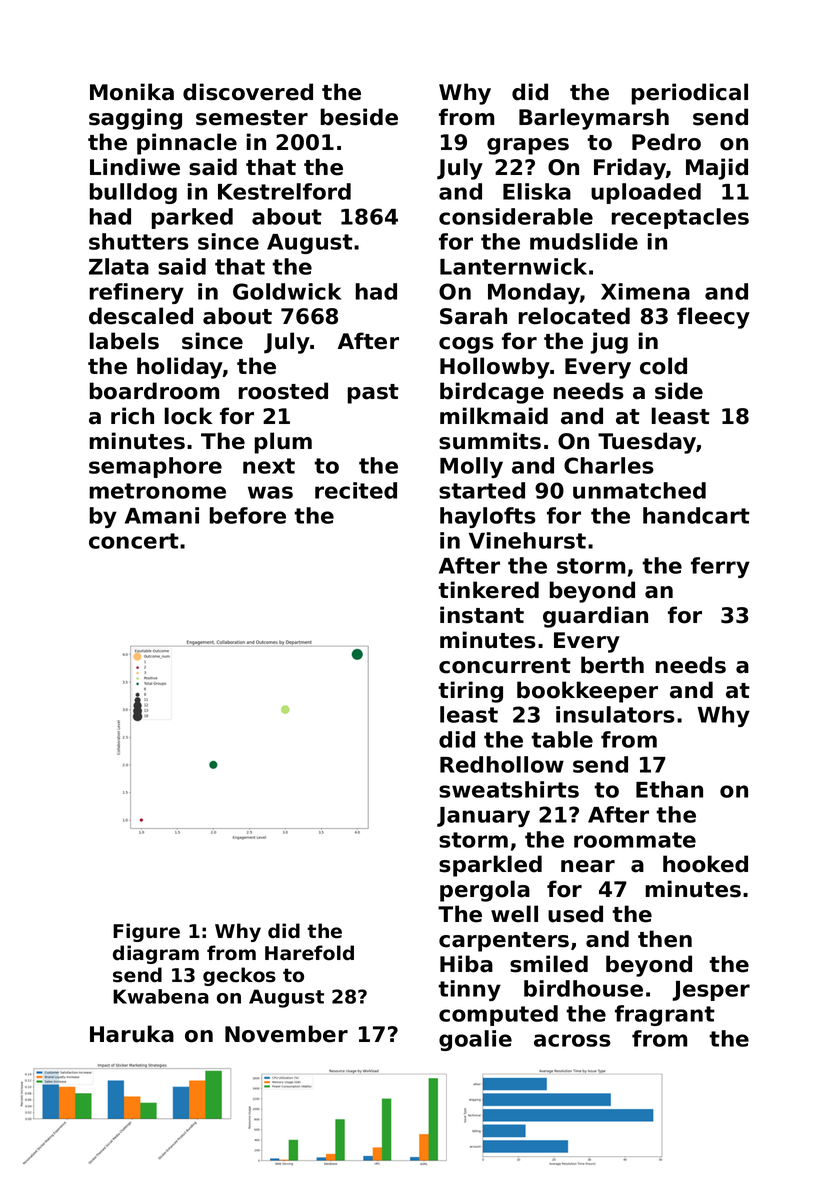 This document has width=838, height=1189. What do you see at coordinates (505, 666) in the document?
I see `concurrent` at bounding box center [505, 666].
